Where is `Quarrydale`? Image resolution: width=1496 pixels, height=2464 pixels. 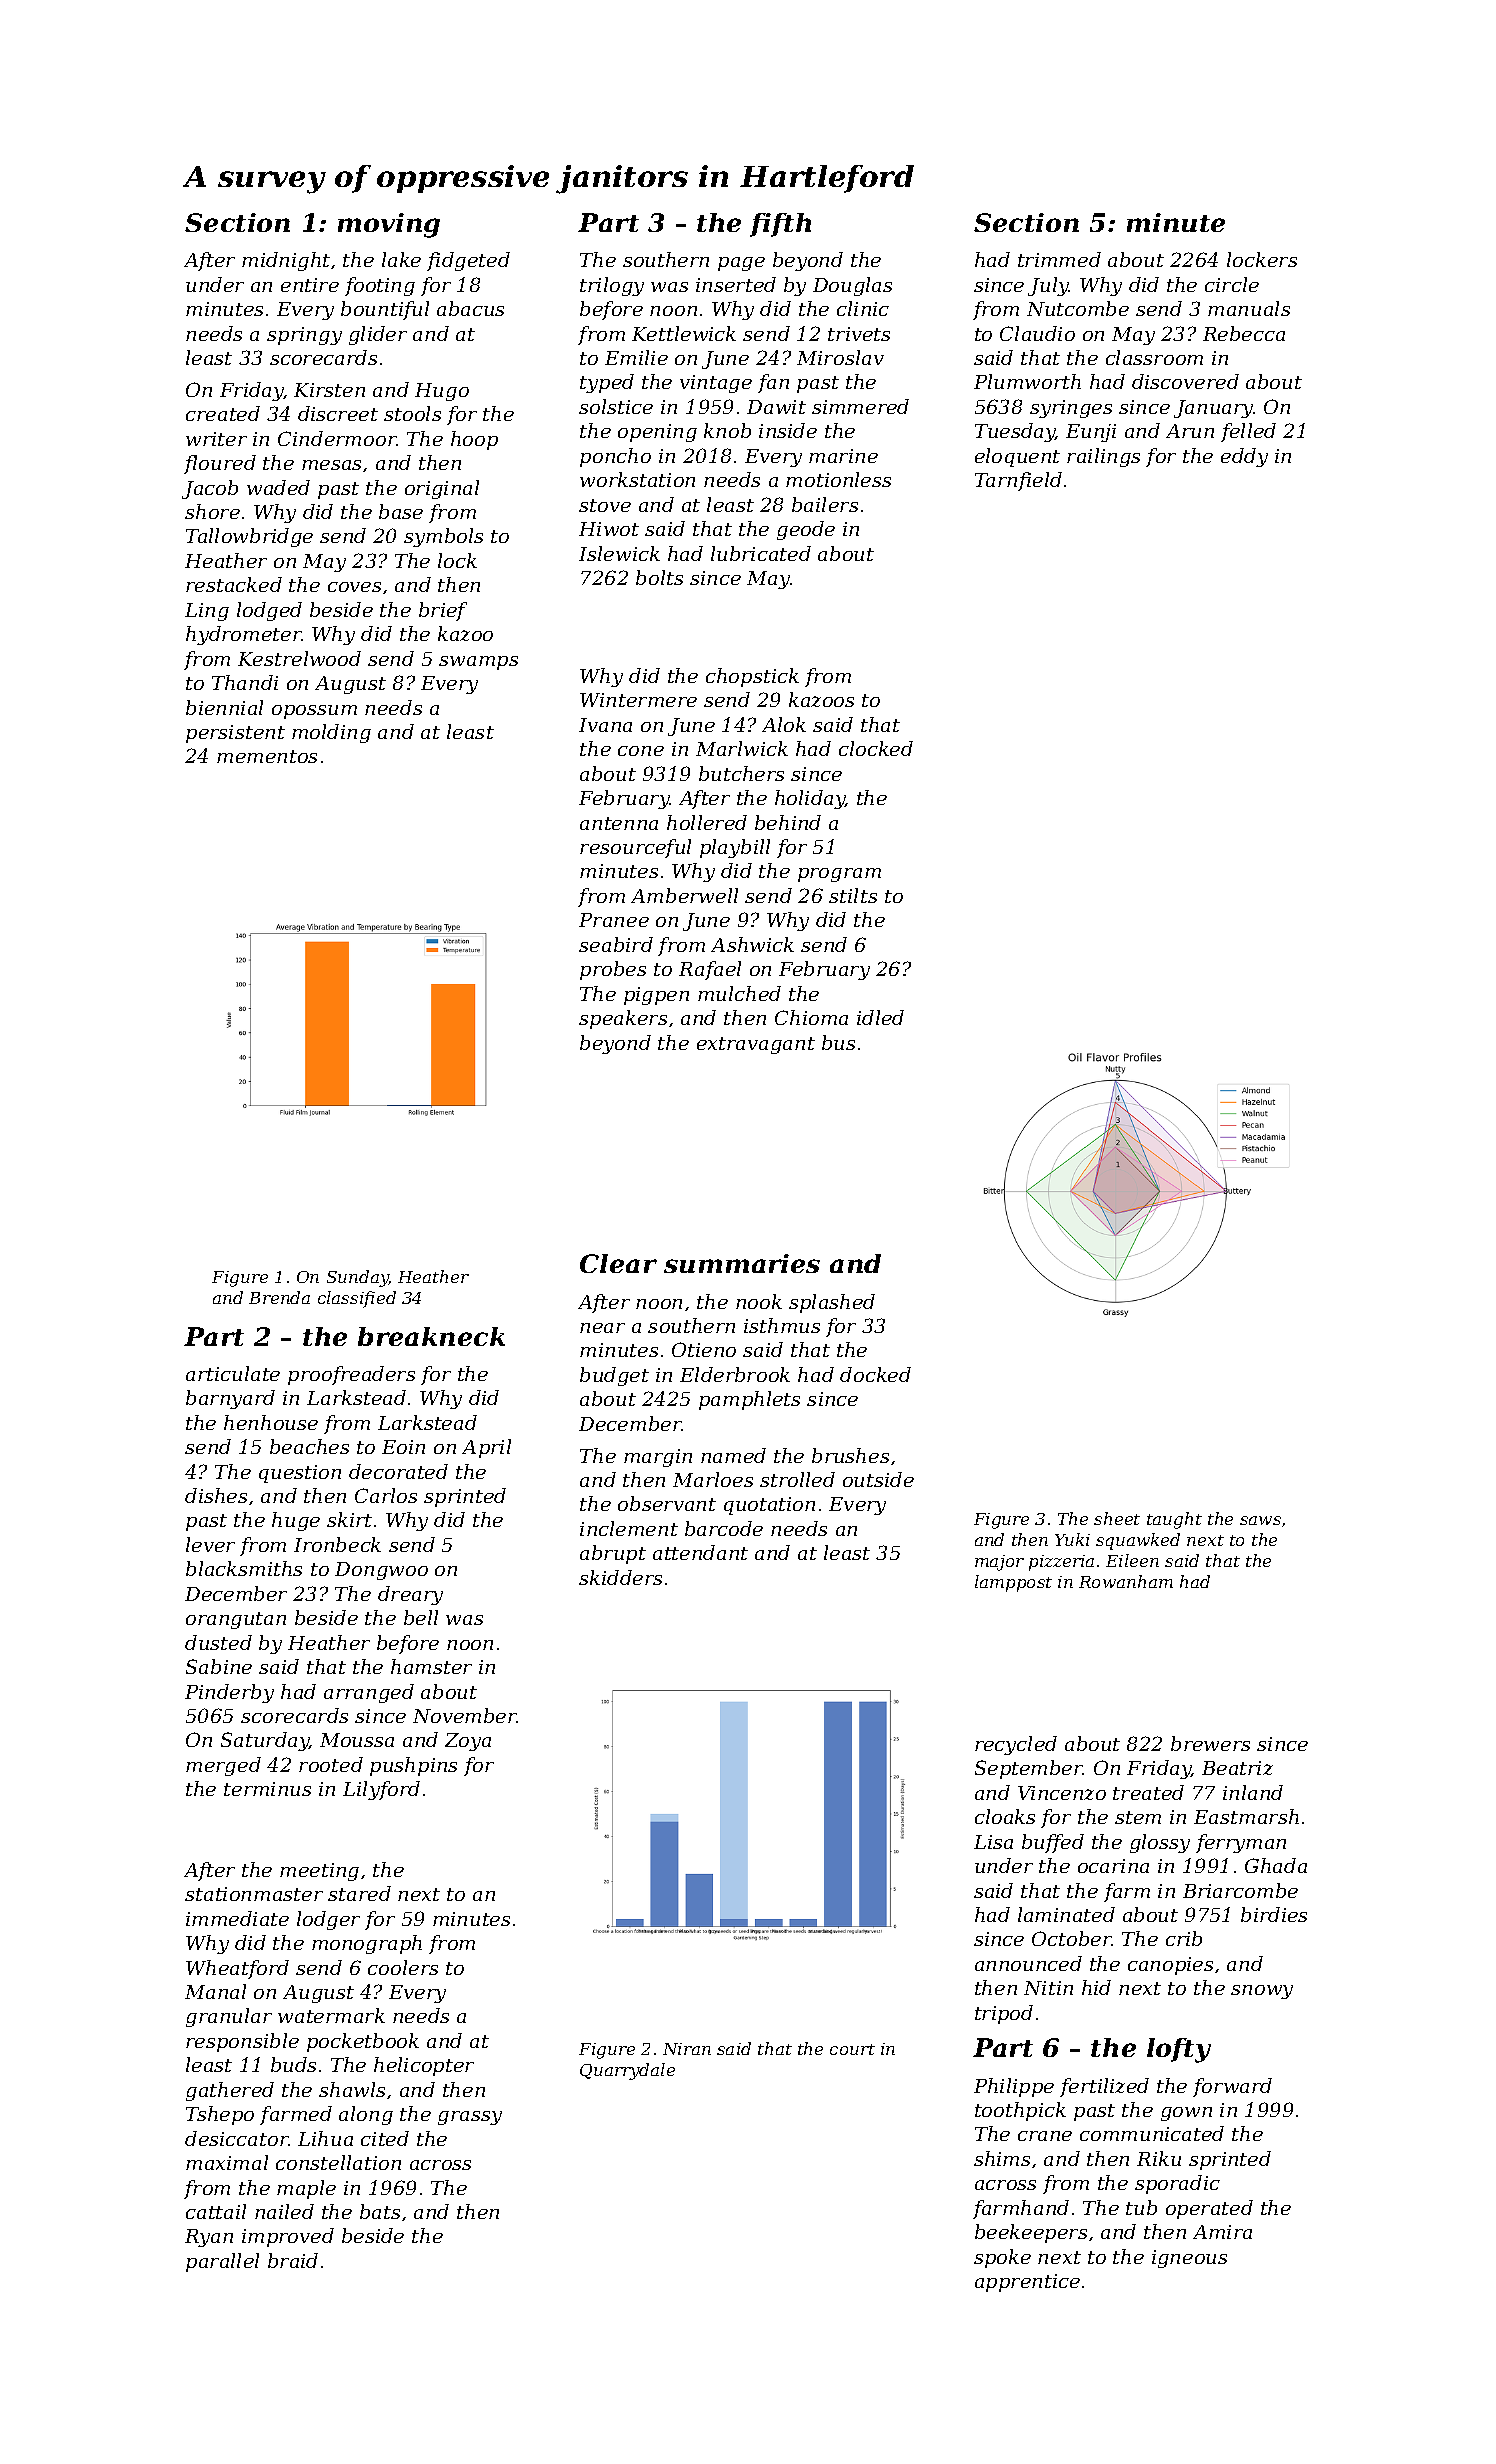
Quarrydale is located at coordinates (627, 2071).
